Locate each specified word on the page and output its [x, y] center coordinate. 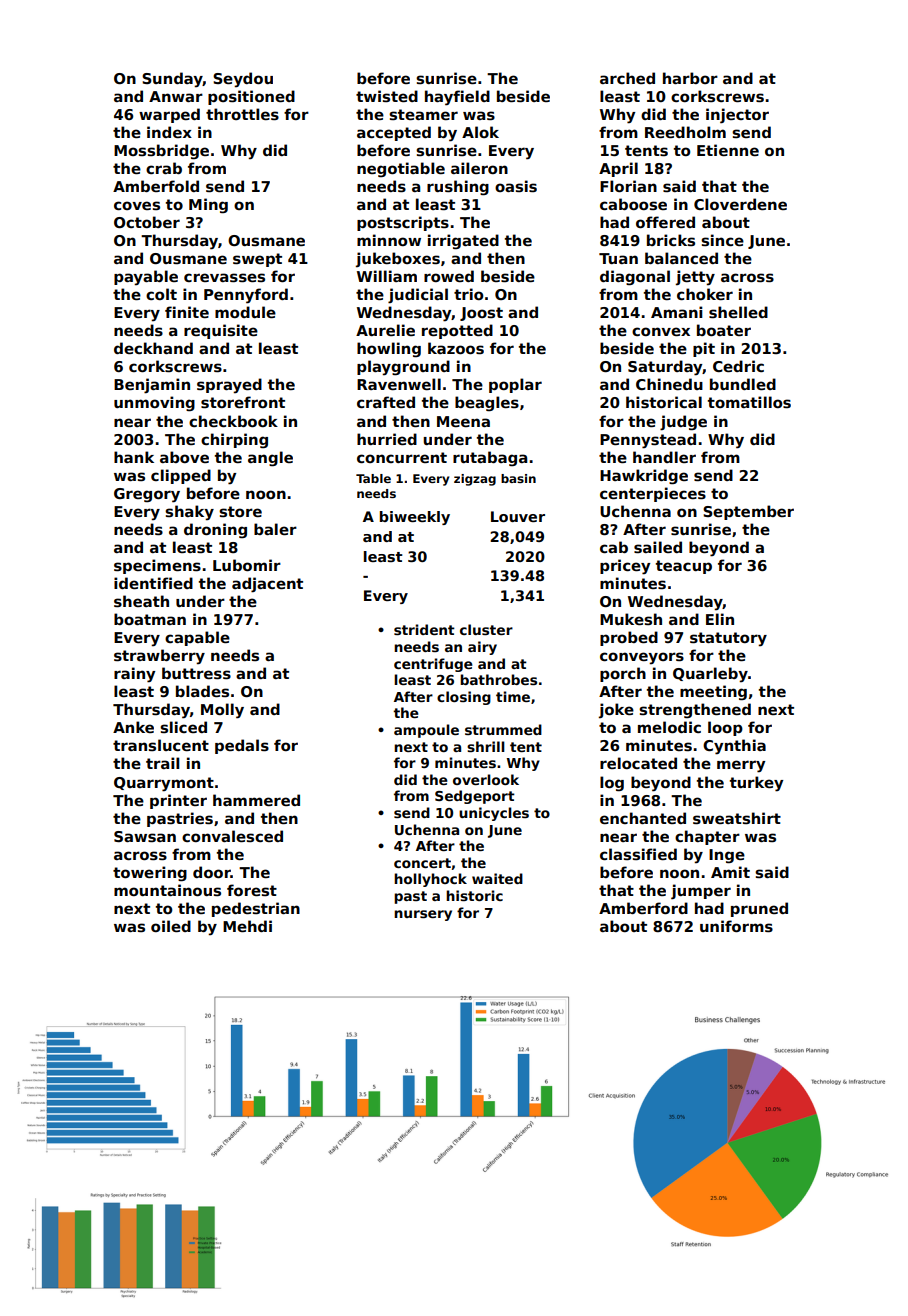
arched [627, 78]
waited [497, 878]
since [722, 240]
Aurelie [385, 330]
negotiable [401, 169]
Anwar [176, 96]
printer [178, 801]
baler [275, 529]
